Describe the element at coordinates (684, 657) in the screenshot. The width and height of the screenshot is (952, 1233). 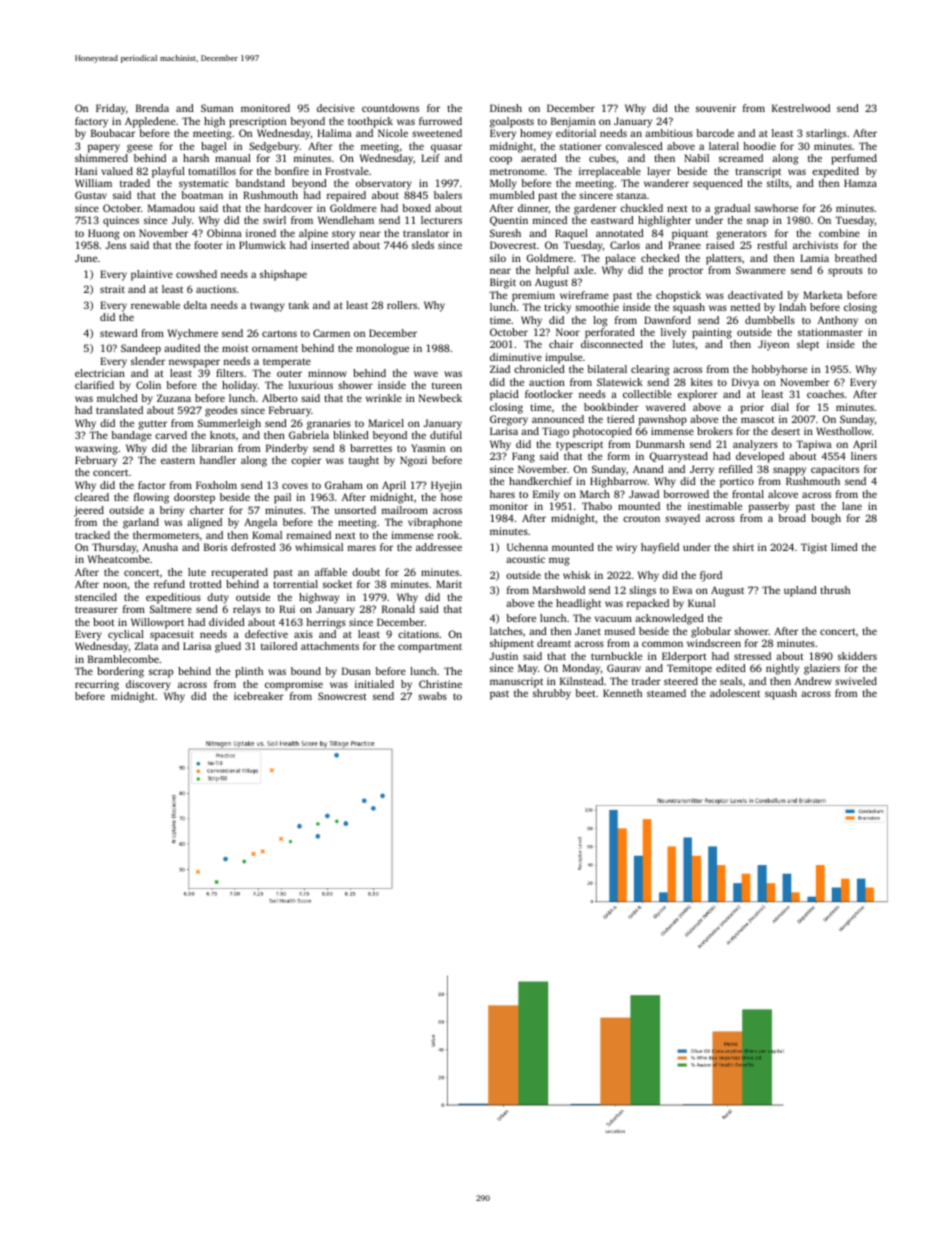
I see `Elderport` at that location.
